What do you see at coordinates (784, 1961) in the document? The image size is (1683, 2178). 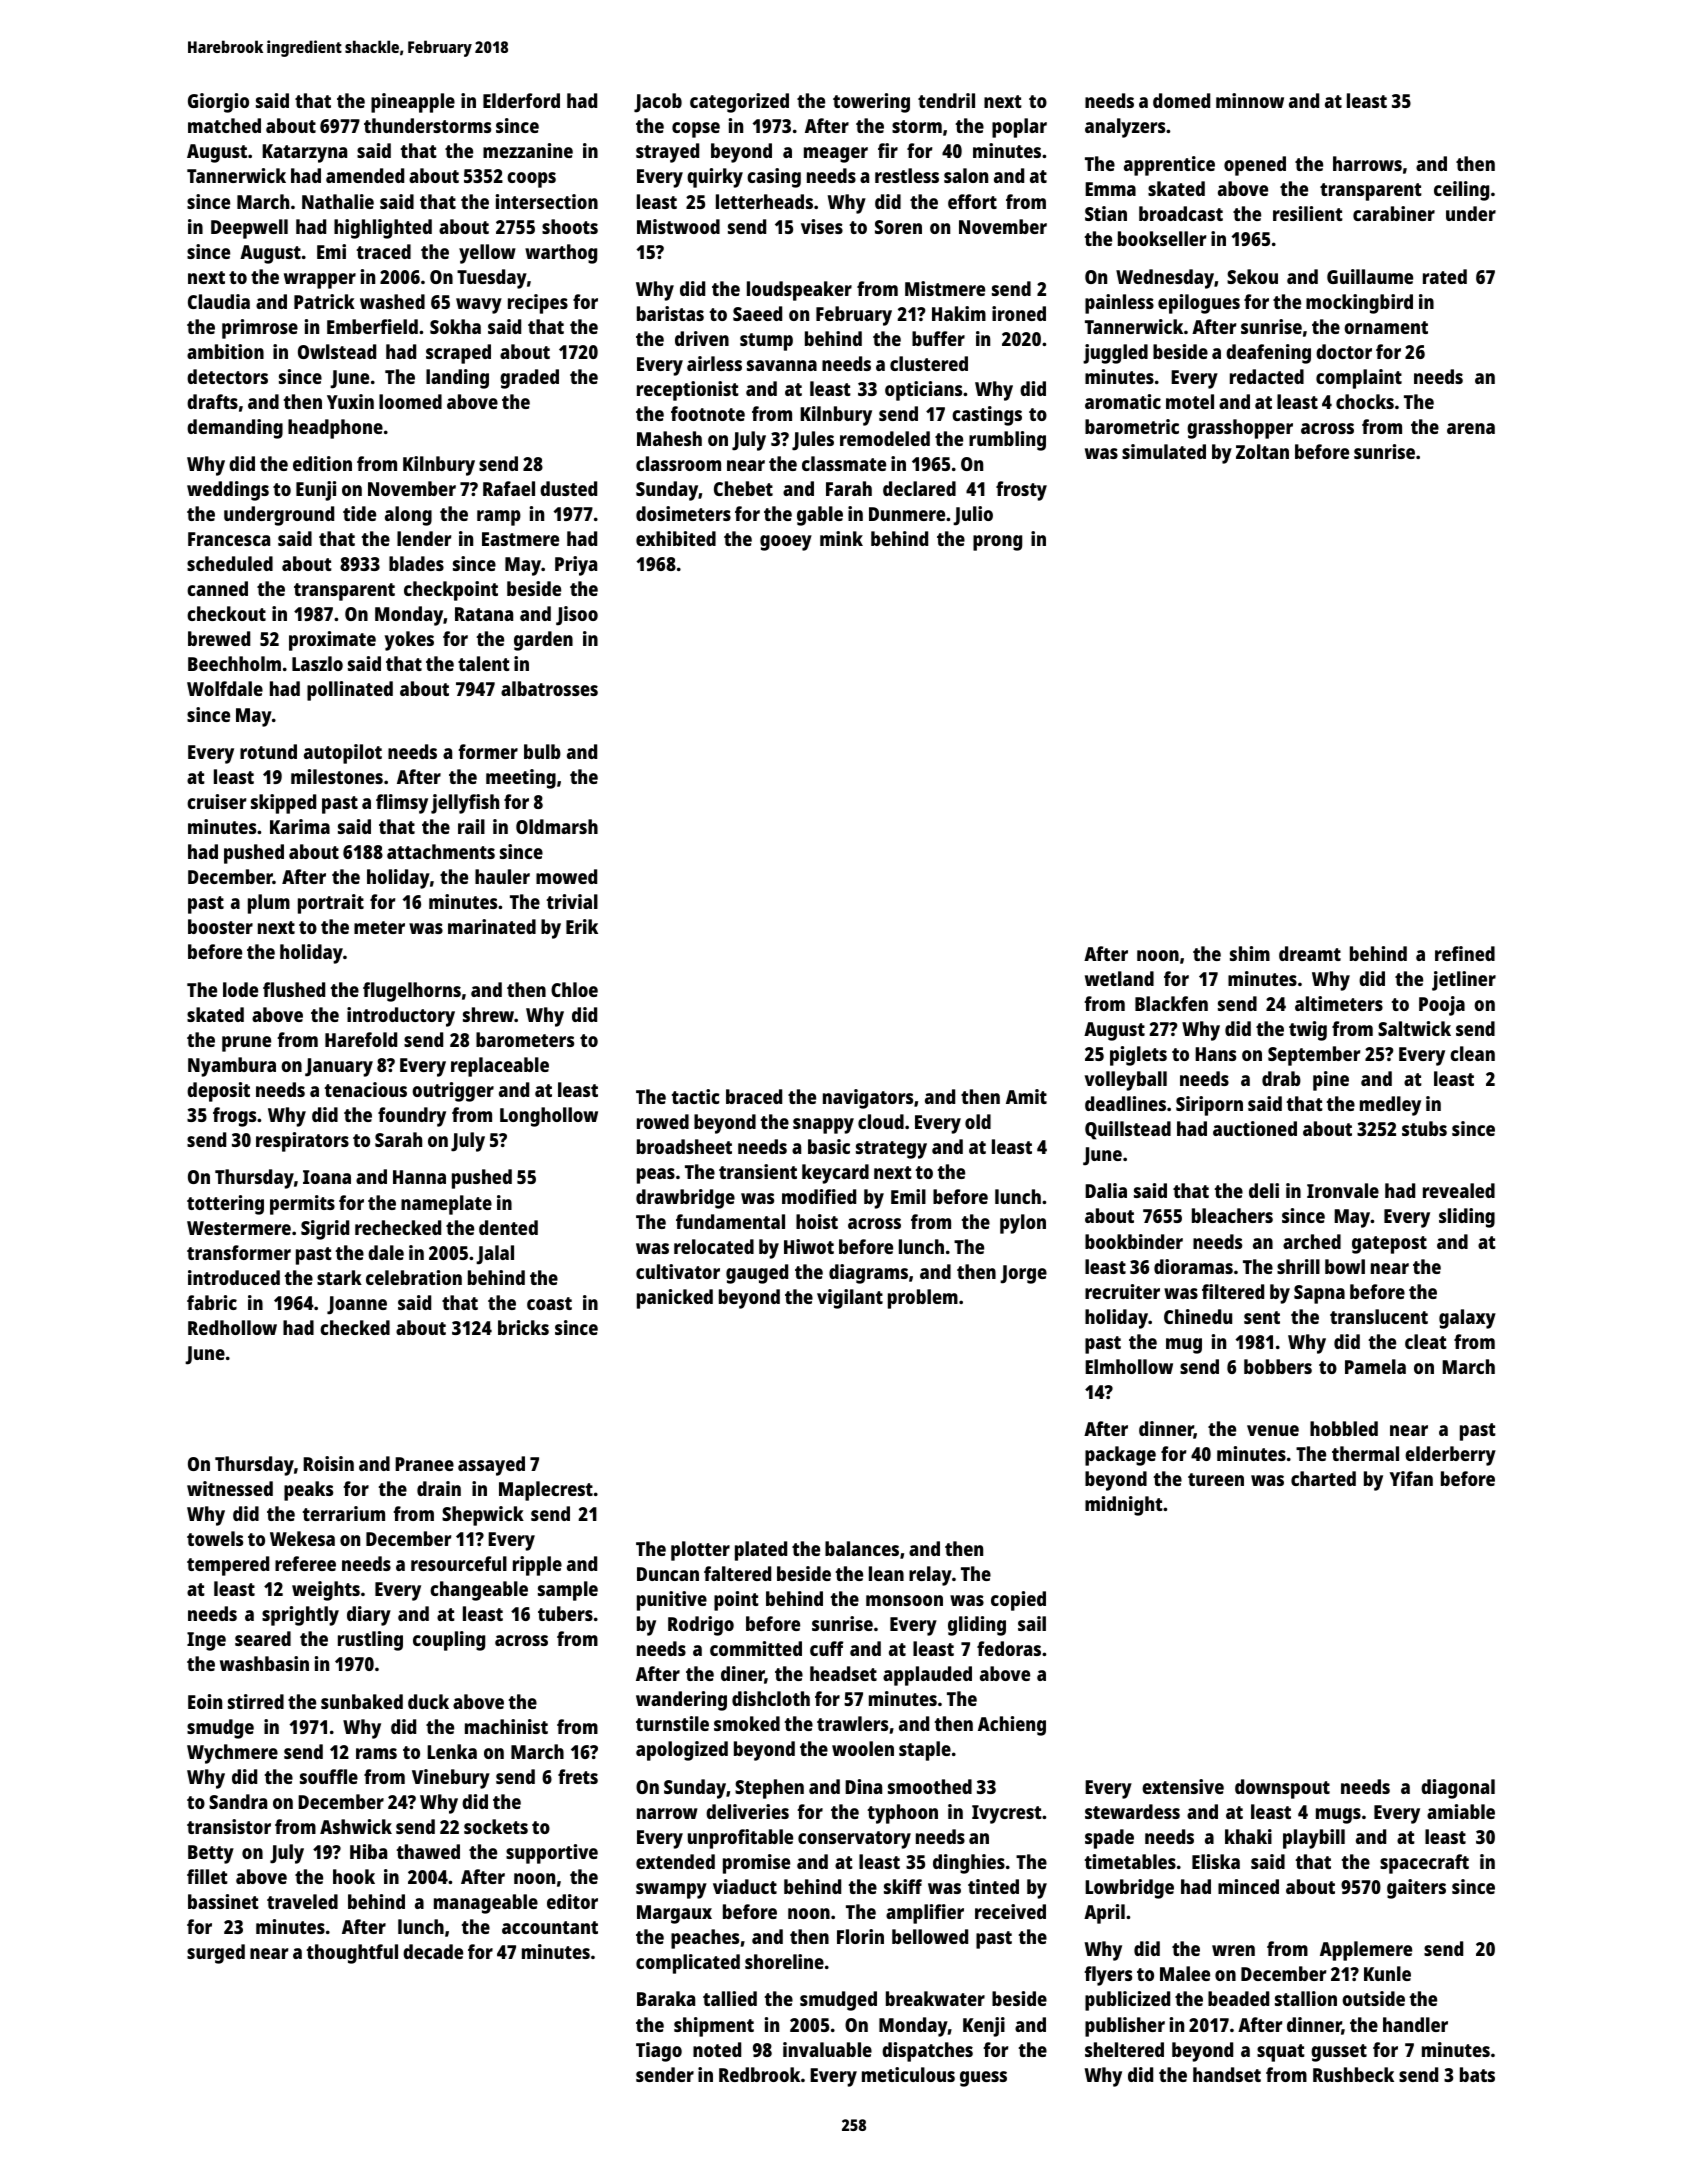 I see `shoreline` at bounding box center [784, 1961].
